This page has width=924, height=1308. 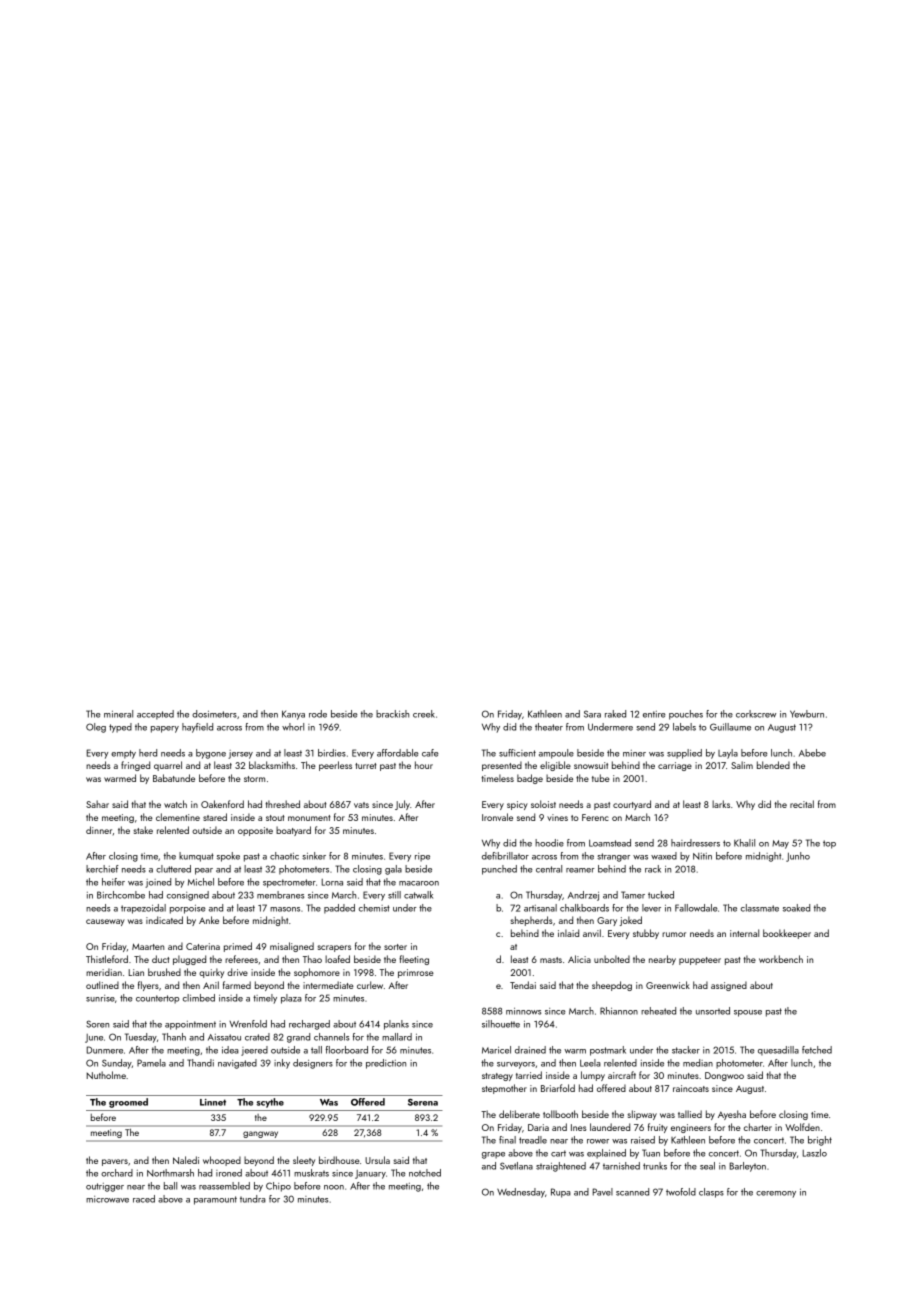 I want to click on inlaid, so click(x=568, y=933).
